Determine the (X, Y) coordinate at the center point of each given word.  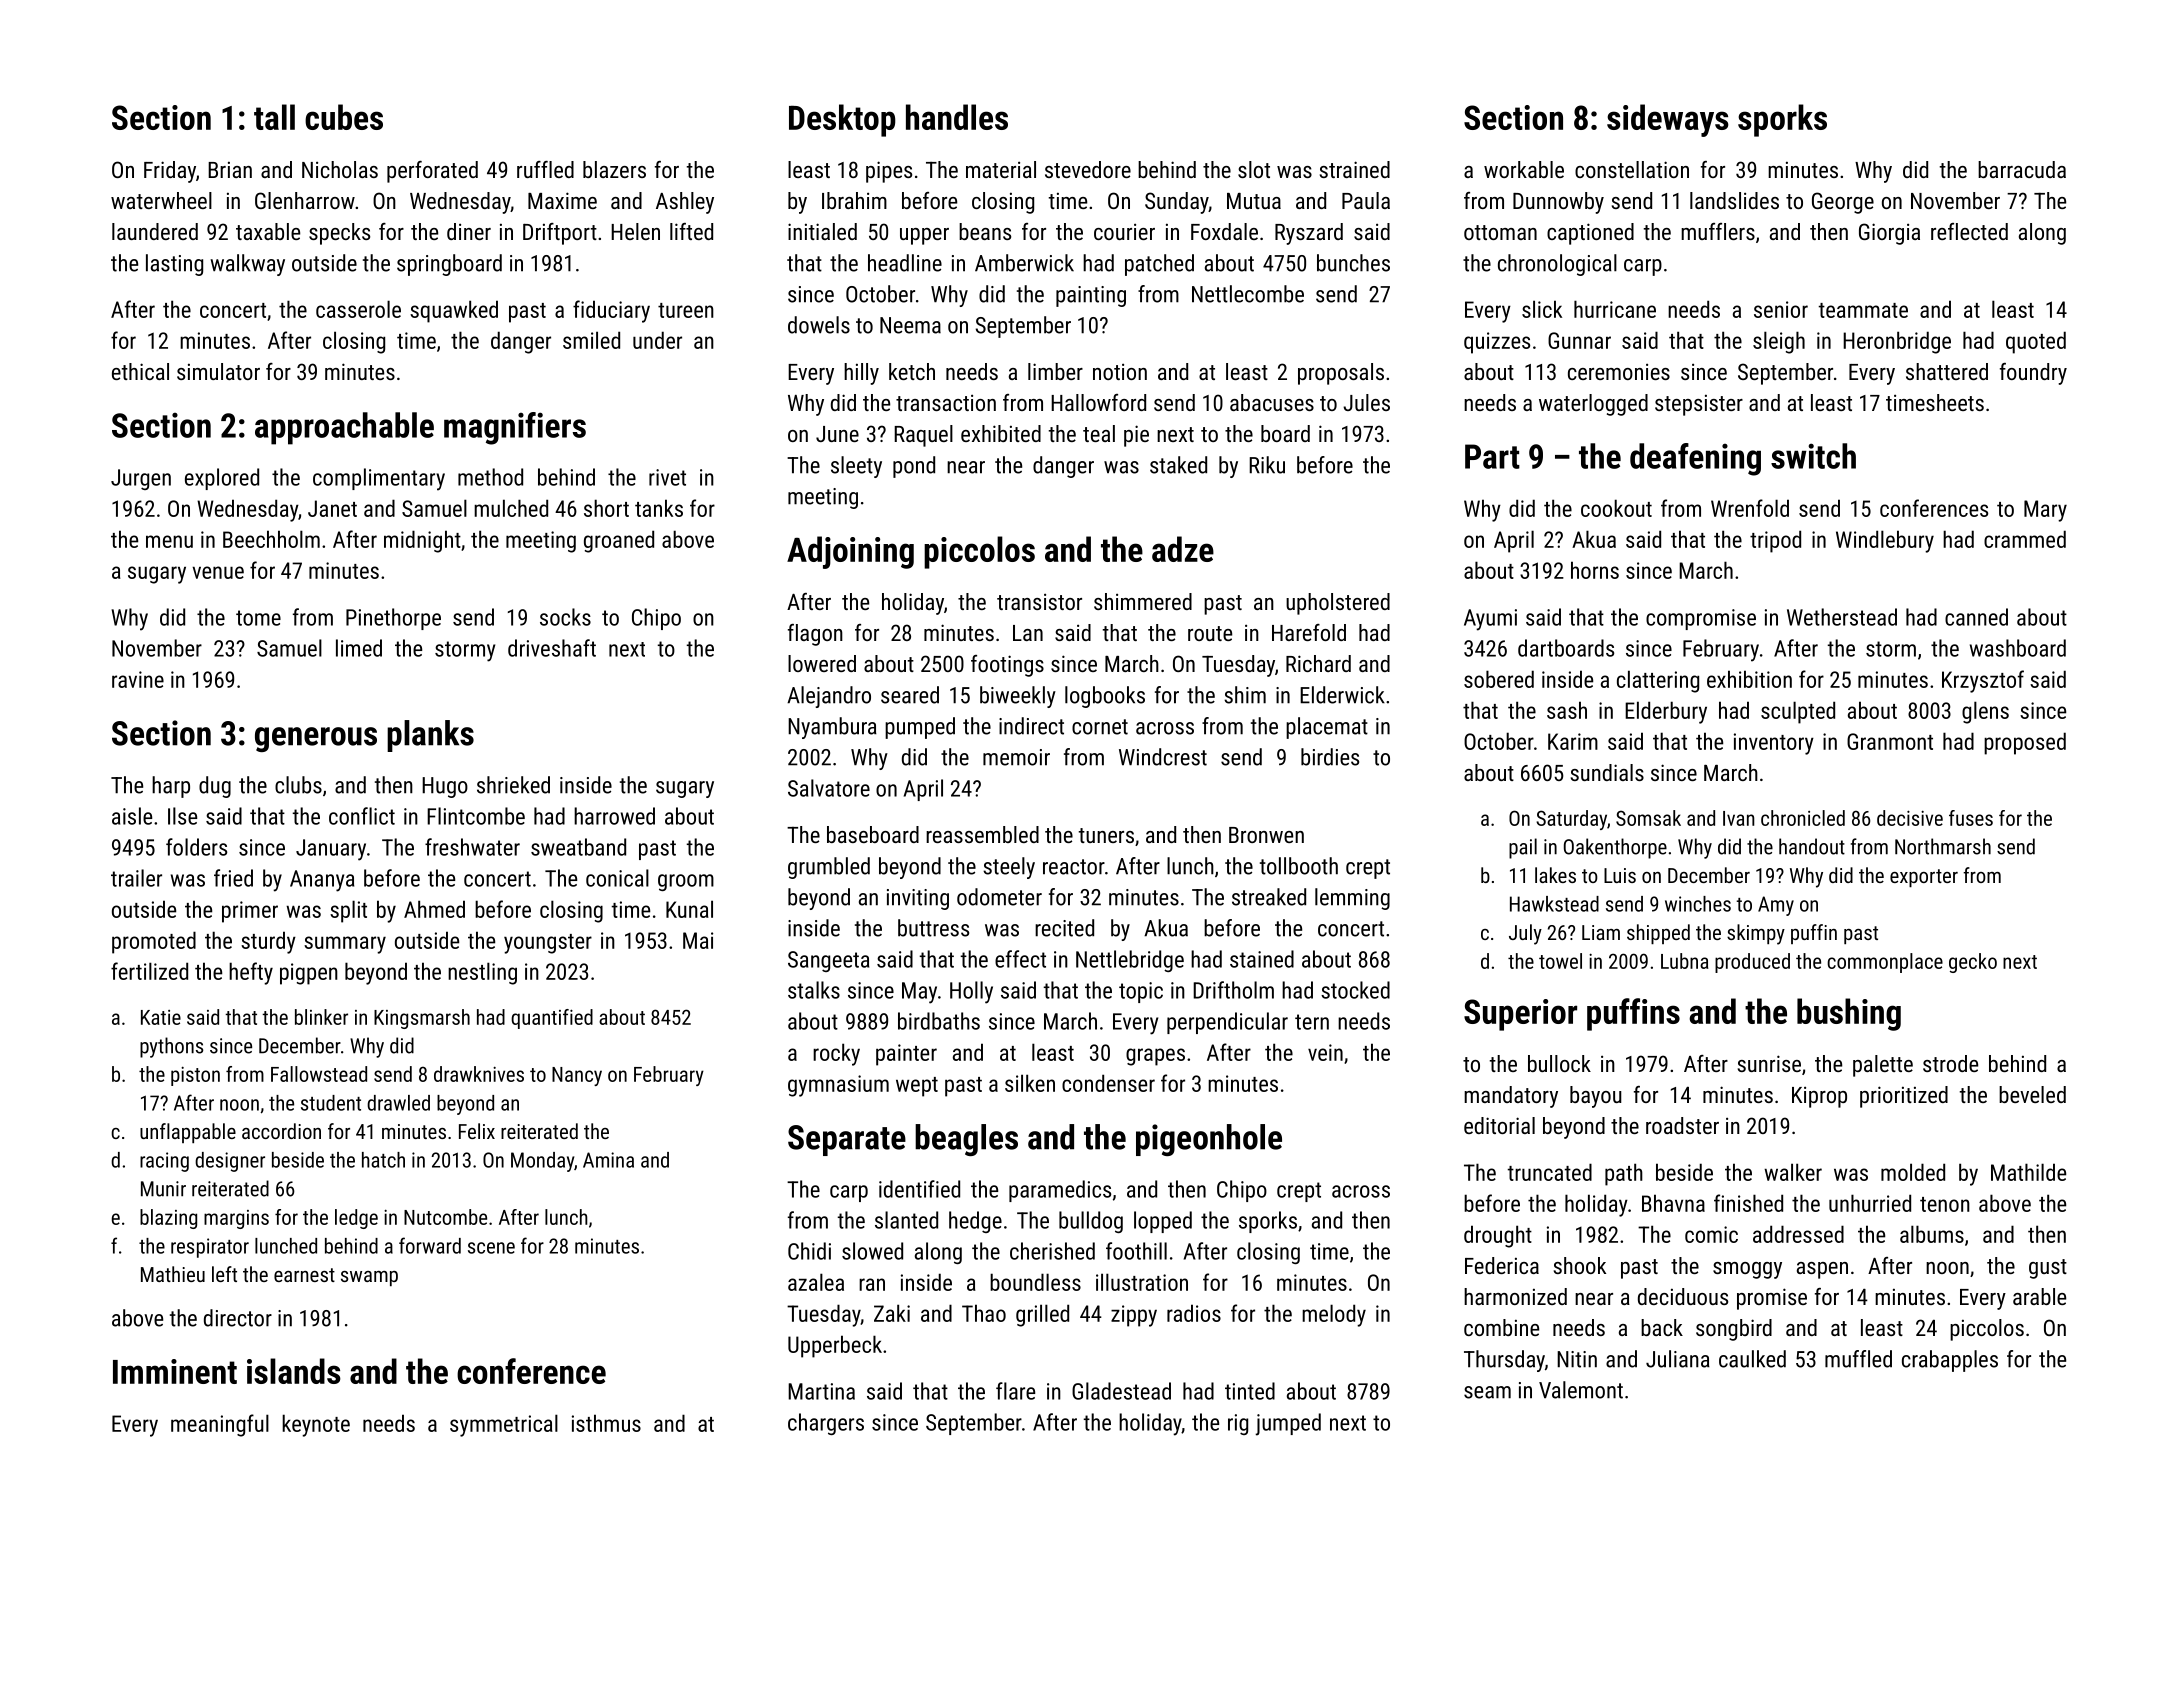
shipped (1658, 934)
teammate (1863, 310)
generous (316, 739)
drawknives (479, 1074)
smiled (591, 340)
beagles (966, 1140)
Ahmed (434, 909)
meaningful (220, 1425)
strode (1950, 1063)
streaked (1269, 897)
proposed (2025, 743)
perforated (432, 172)
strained (1355, 169)
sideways (1668, 120)
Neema (910, 325)
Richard (1318, 663)
